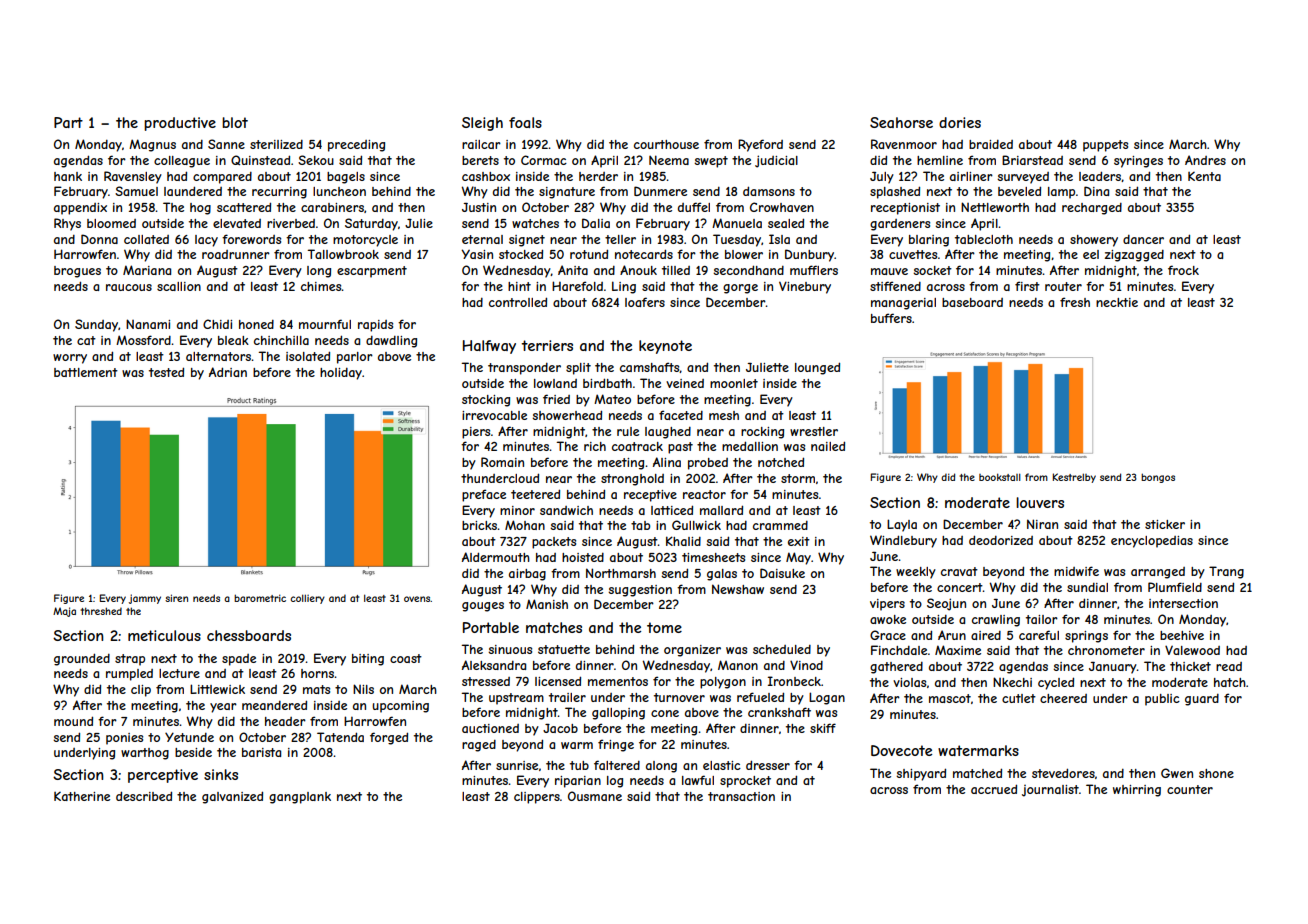  What do you see at coordinates (1074, 478) in the screenshot?
I see `Kestrelby` at bounding box center [1074, 478].
